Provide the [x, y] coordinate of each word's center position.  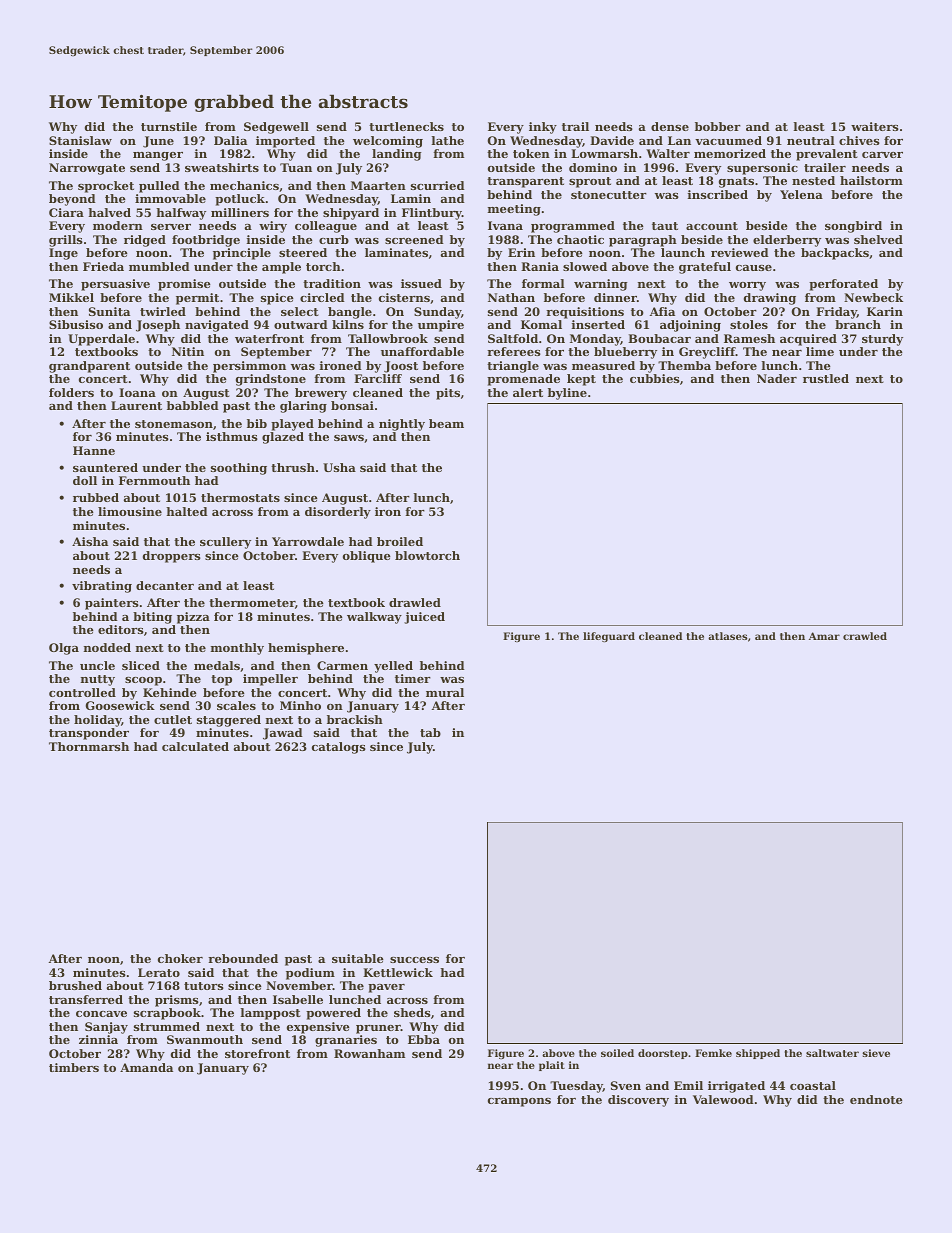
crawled [865, 636]
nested [813, 180]
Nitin [188, 351]
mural [445, 692]
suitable [358, 958]
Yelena [801, 194]
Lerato [159, 972]
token [531, 153]
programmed [573, 227]
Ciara [66, 212]
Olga [64, 649]
